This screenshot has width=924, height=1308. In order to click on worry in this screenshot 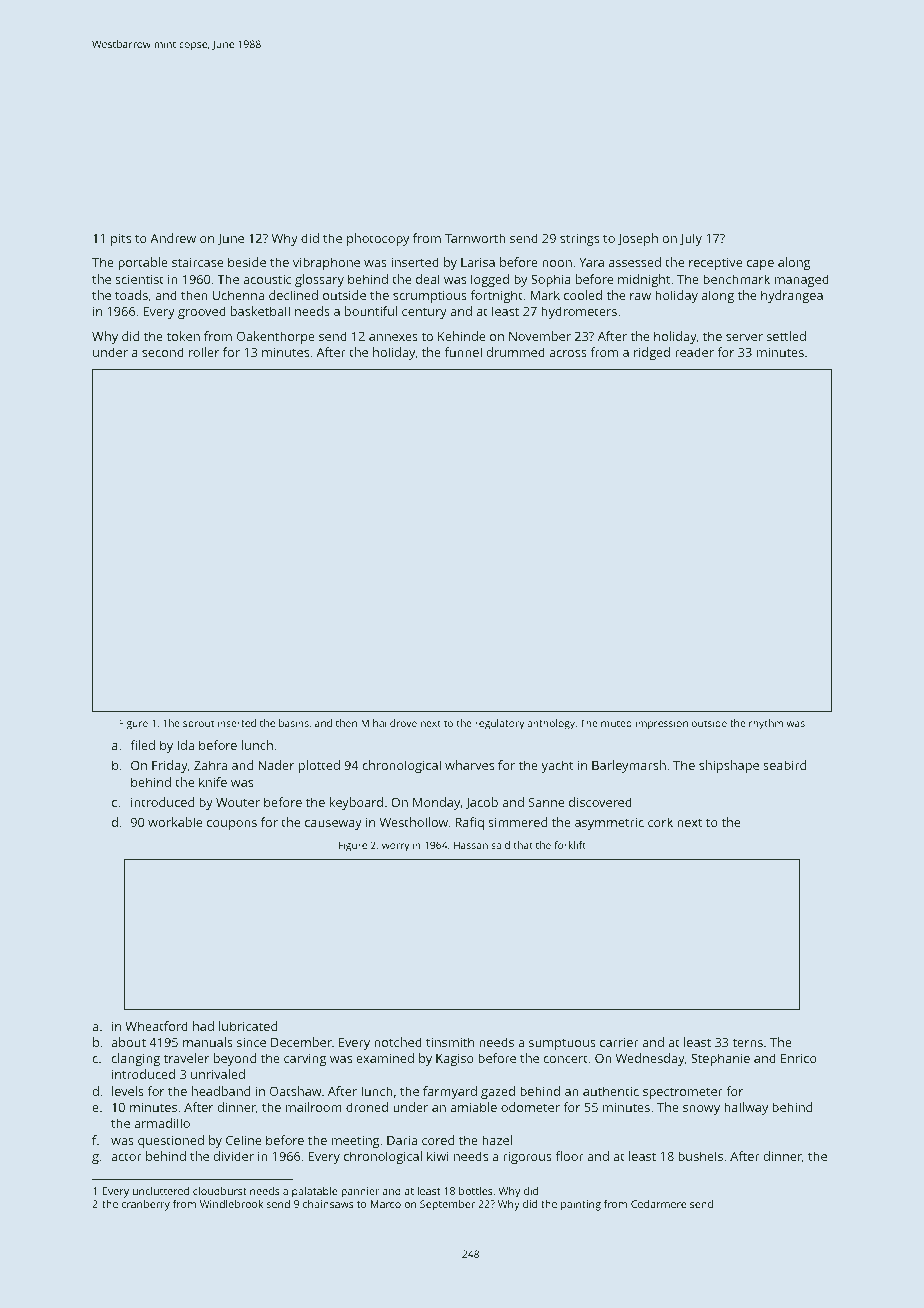, I will do `click(395, 847)`.
